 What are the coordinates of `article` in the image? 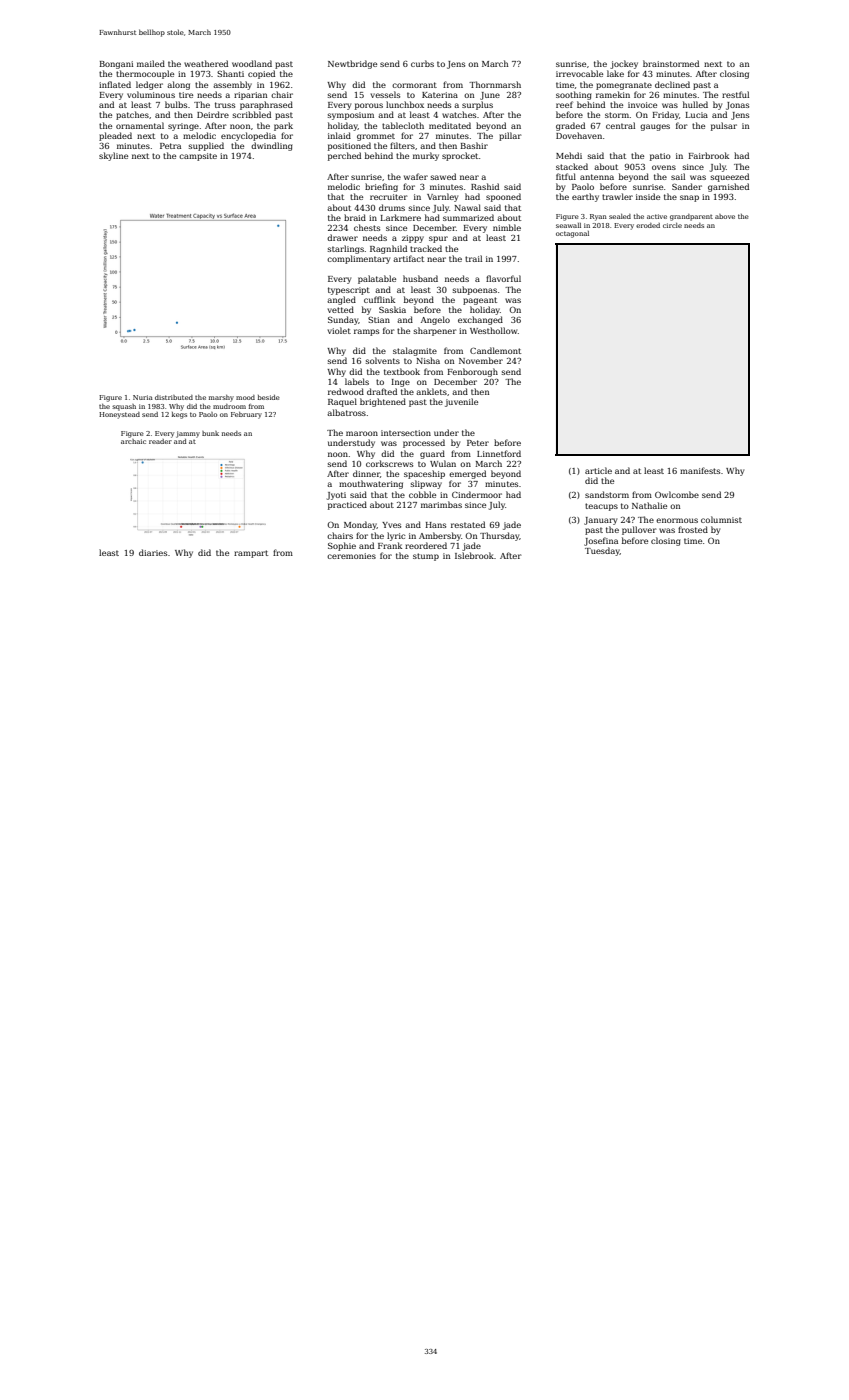 It's located at (598, 470).
